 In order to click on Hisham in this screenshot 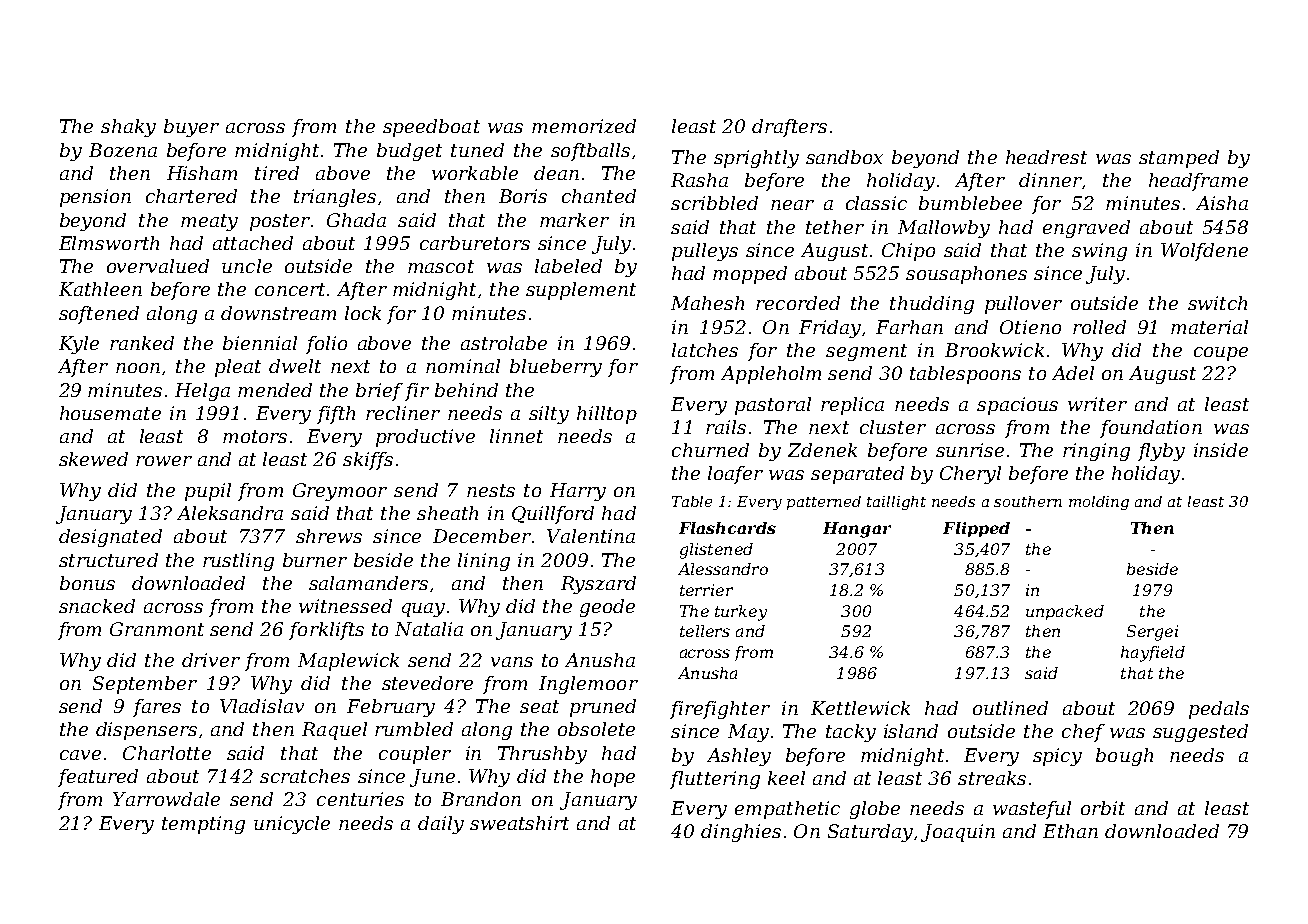, I will do `click(202, 173)`.
